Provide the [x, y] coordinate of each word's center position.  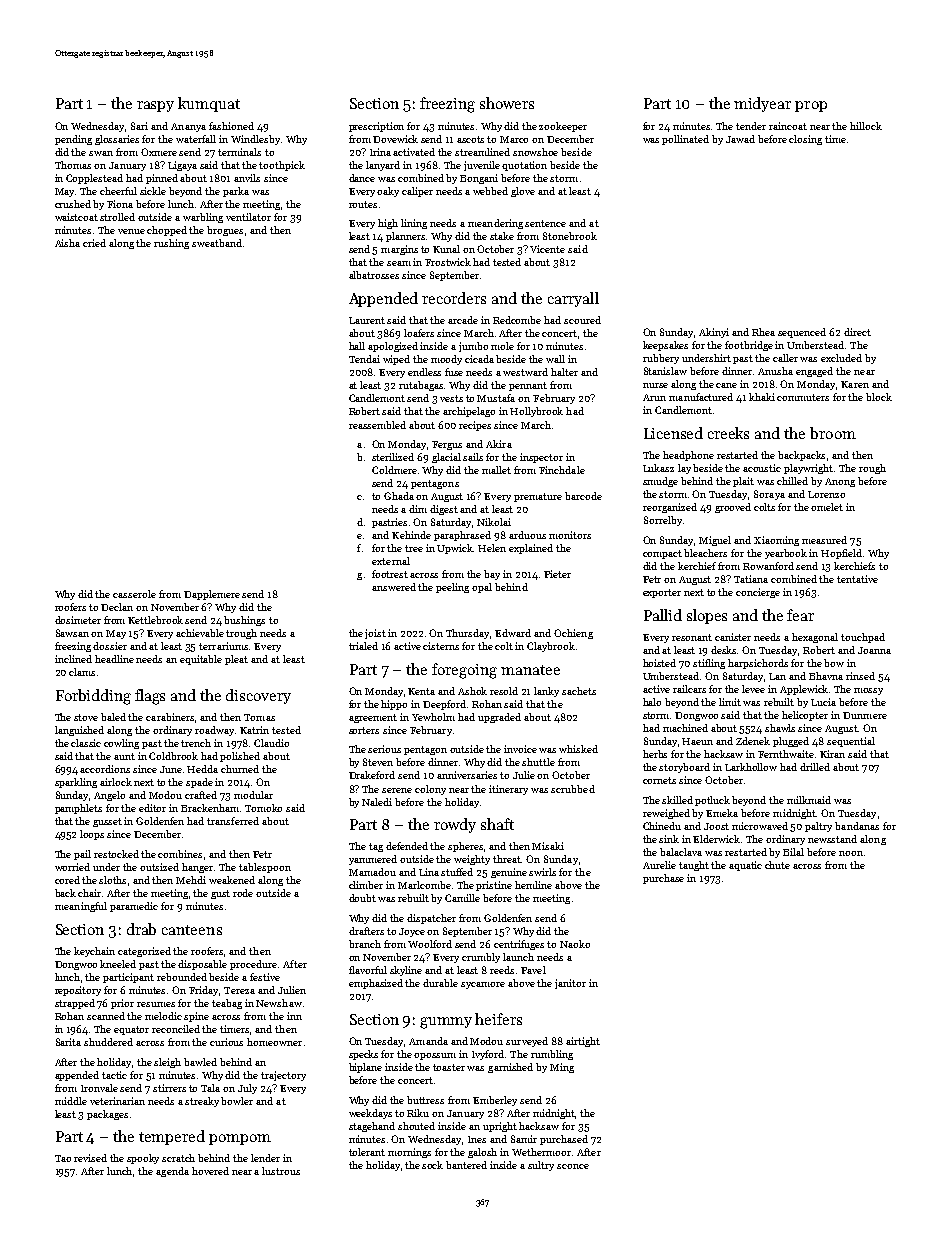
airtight [583, 1042]
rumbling [552, 1055]
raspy [155, 106]
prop [811, 106]
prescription [376, 127]
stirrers [169, 1088]
